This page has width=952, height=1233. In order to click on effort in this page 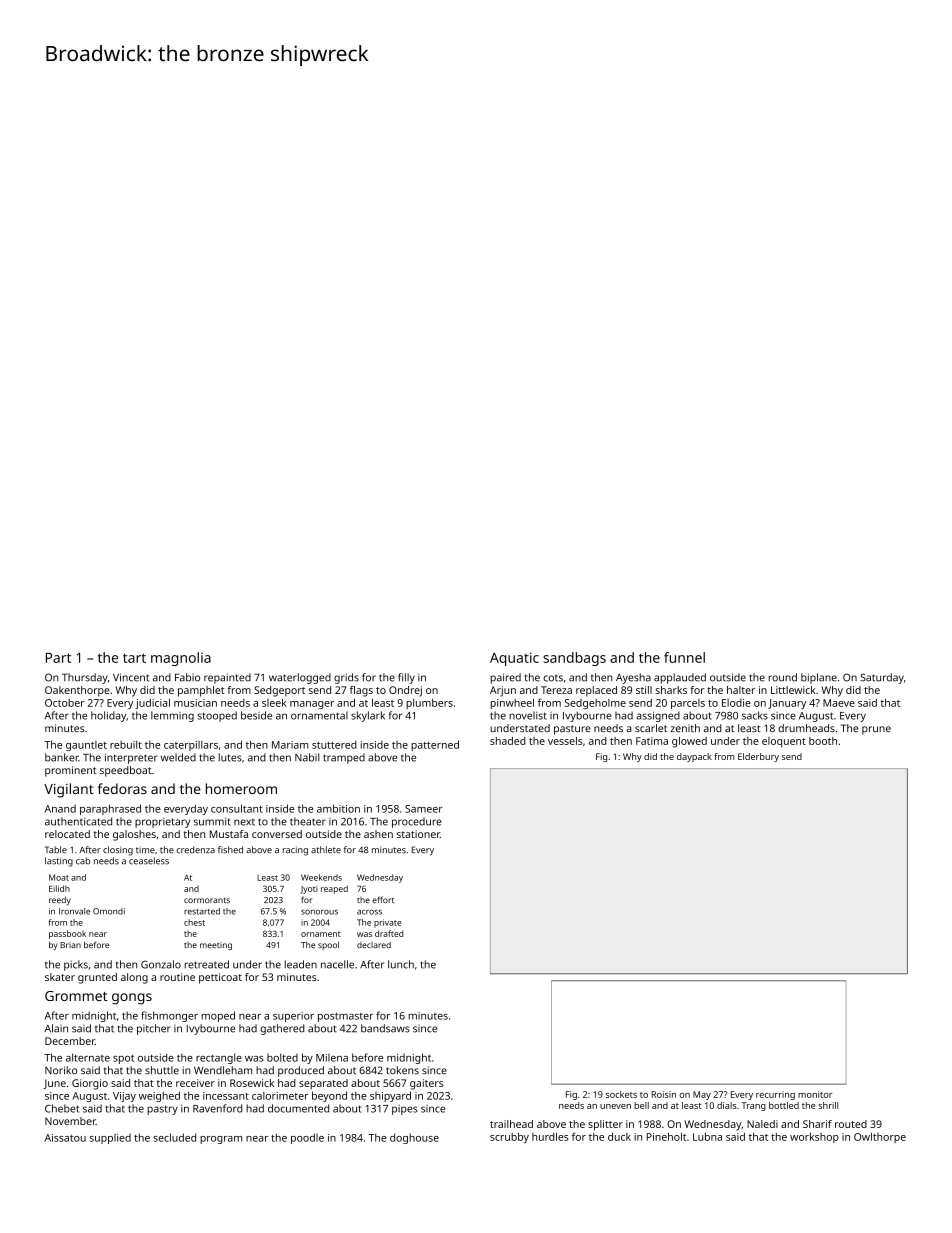, I will do `click(383, 899)`.
